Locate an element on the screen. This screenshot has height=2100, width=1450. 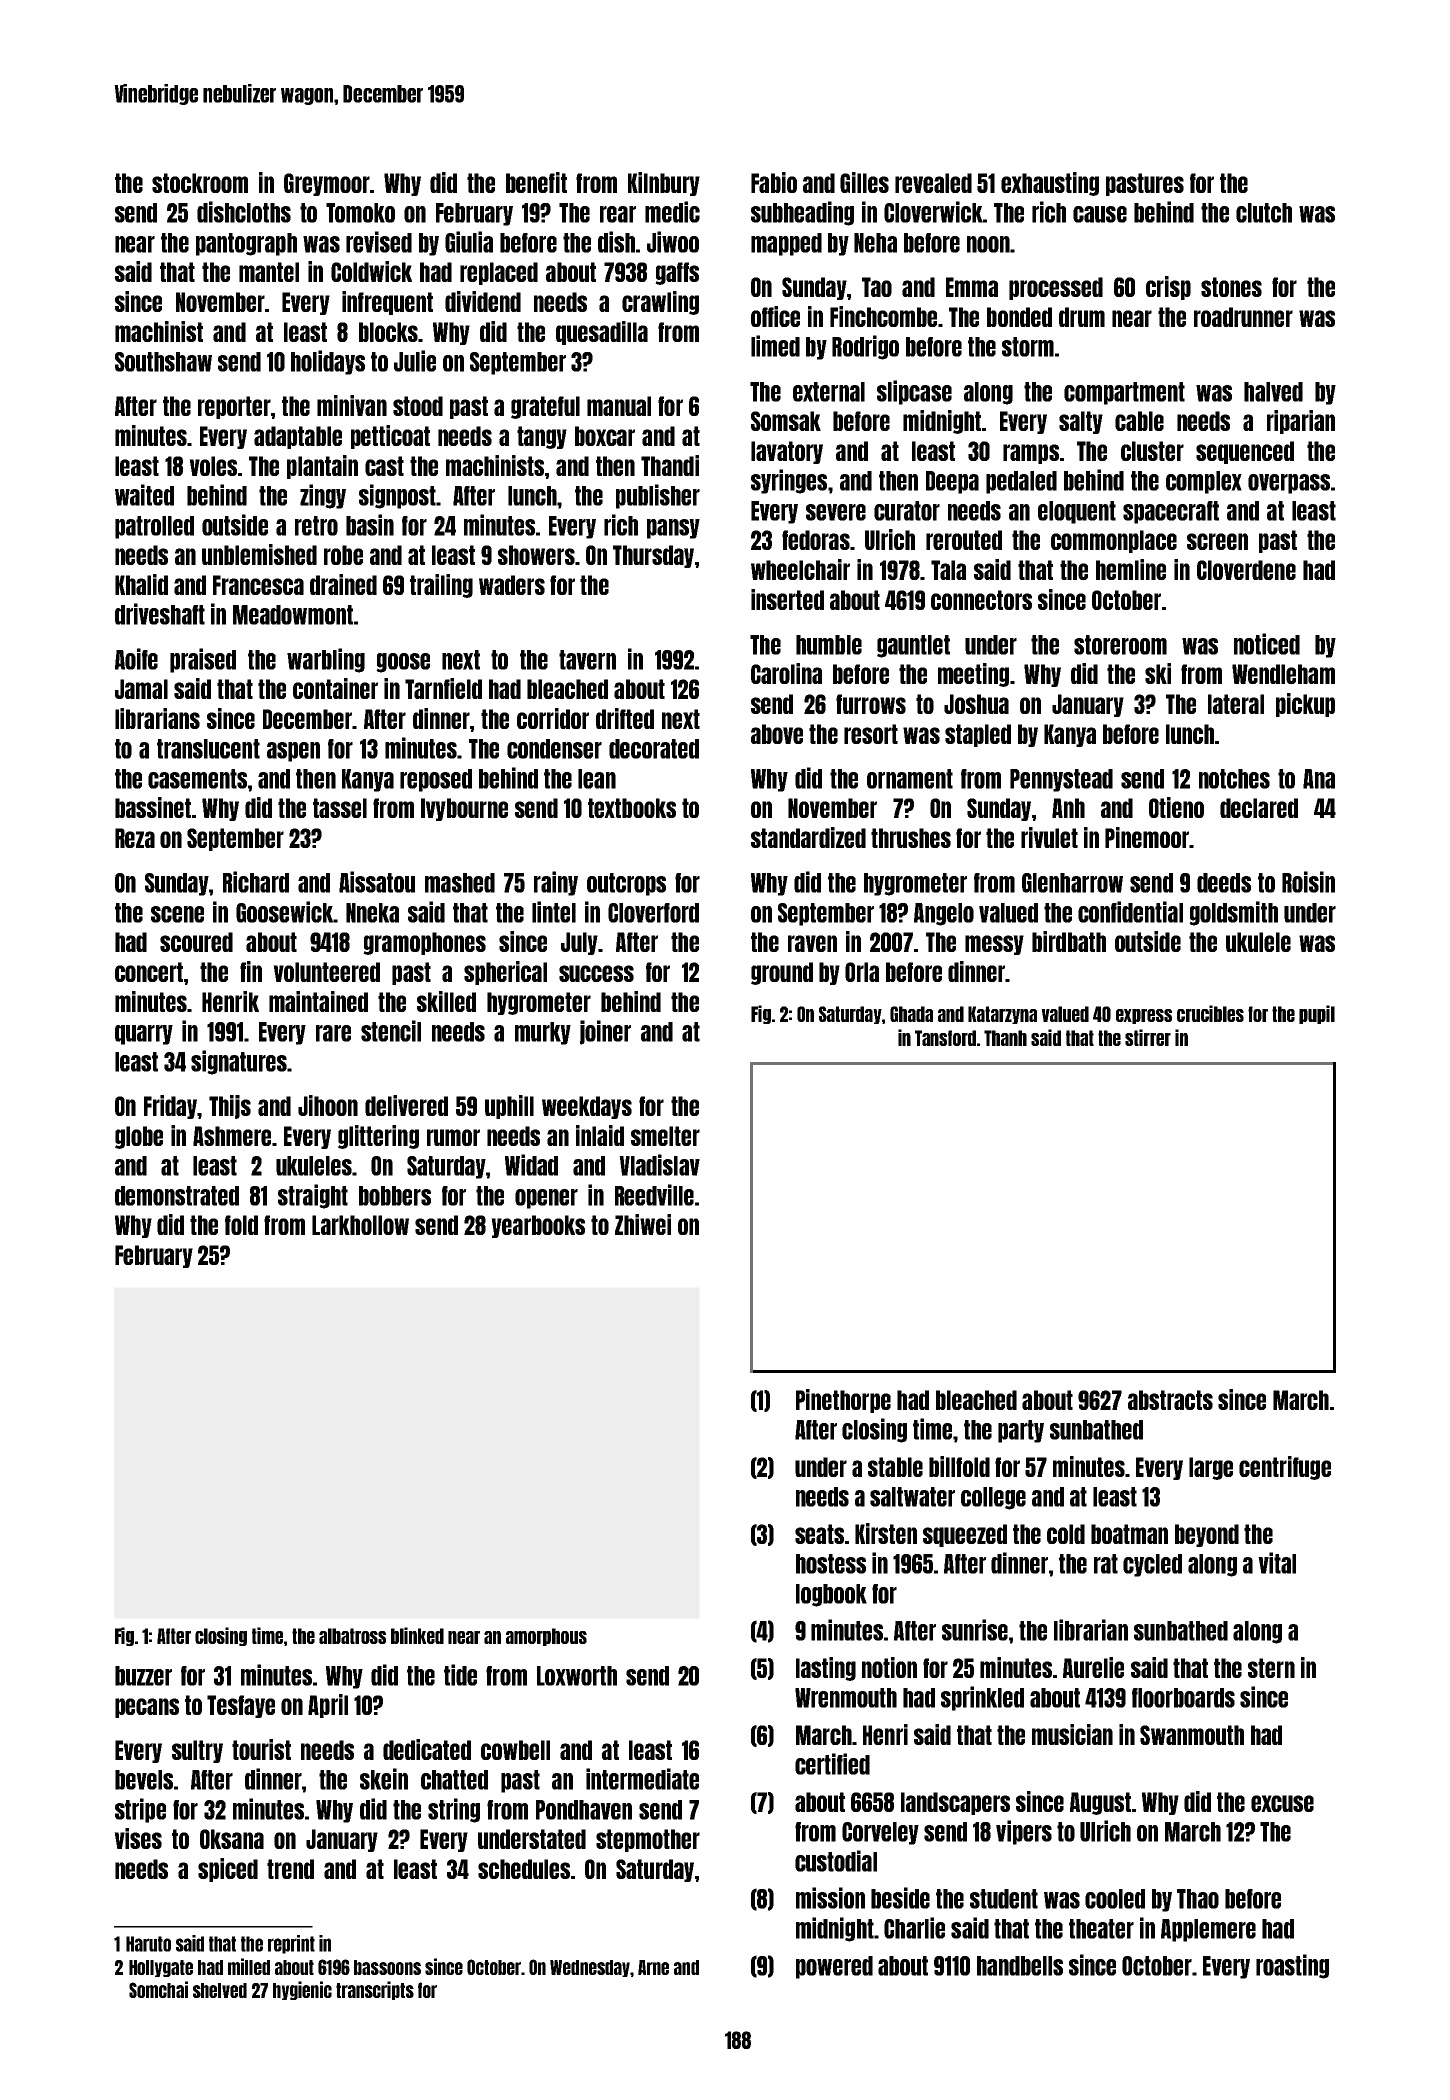
Greymoor is located at coordinates (327, 184).
